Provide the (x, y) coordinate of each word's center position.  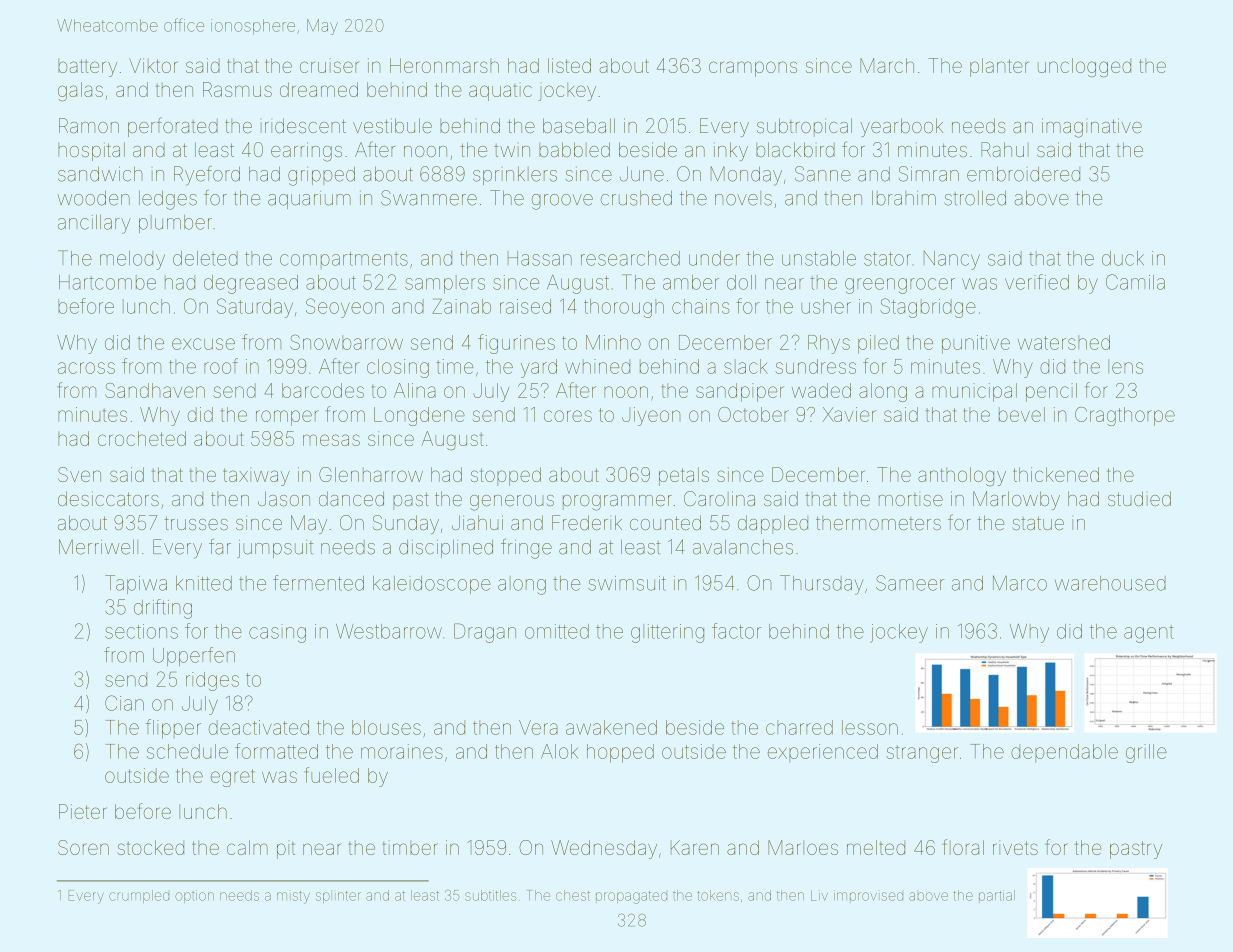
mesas (331, 440)
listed (569, 65)
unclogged (1084, 67)
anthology (962, 476)
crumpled (139, 896)
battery (87, 68)
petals (684, 476)
